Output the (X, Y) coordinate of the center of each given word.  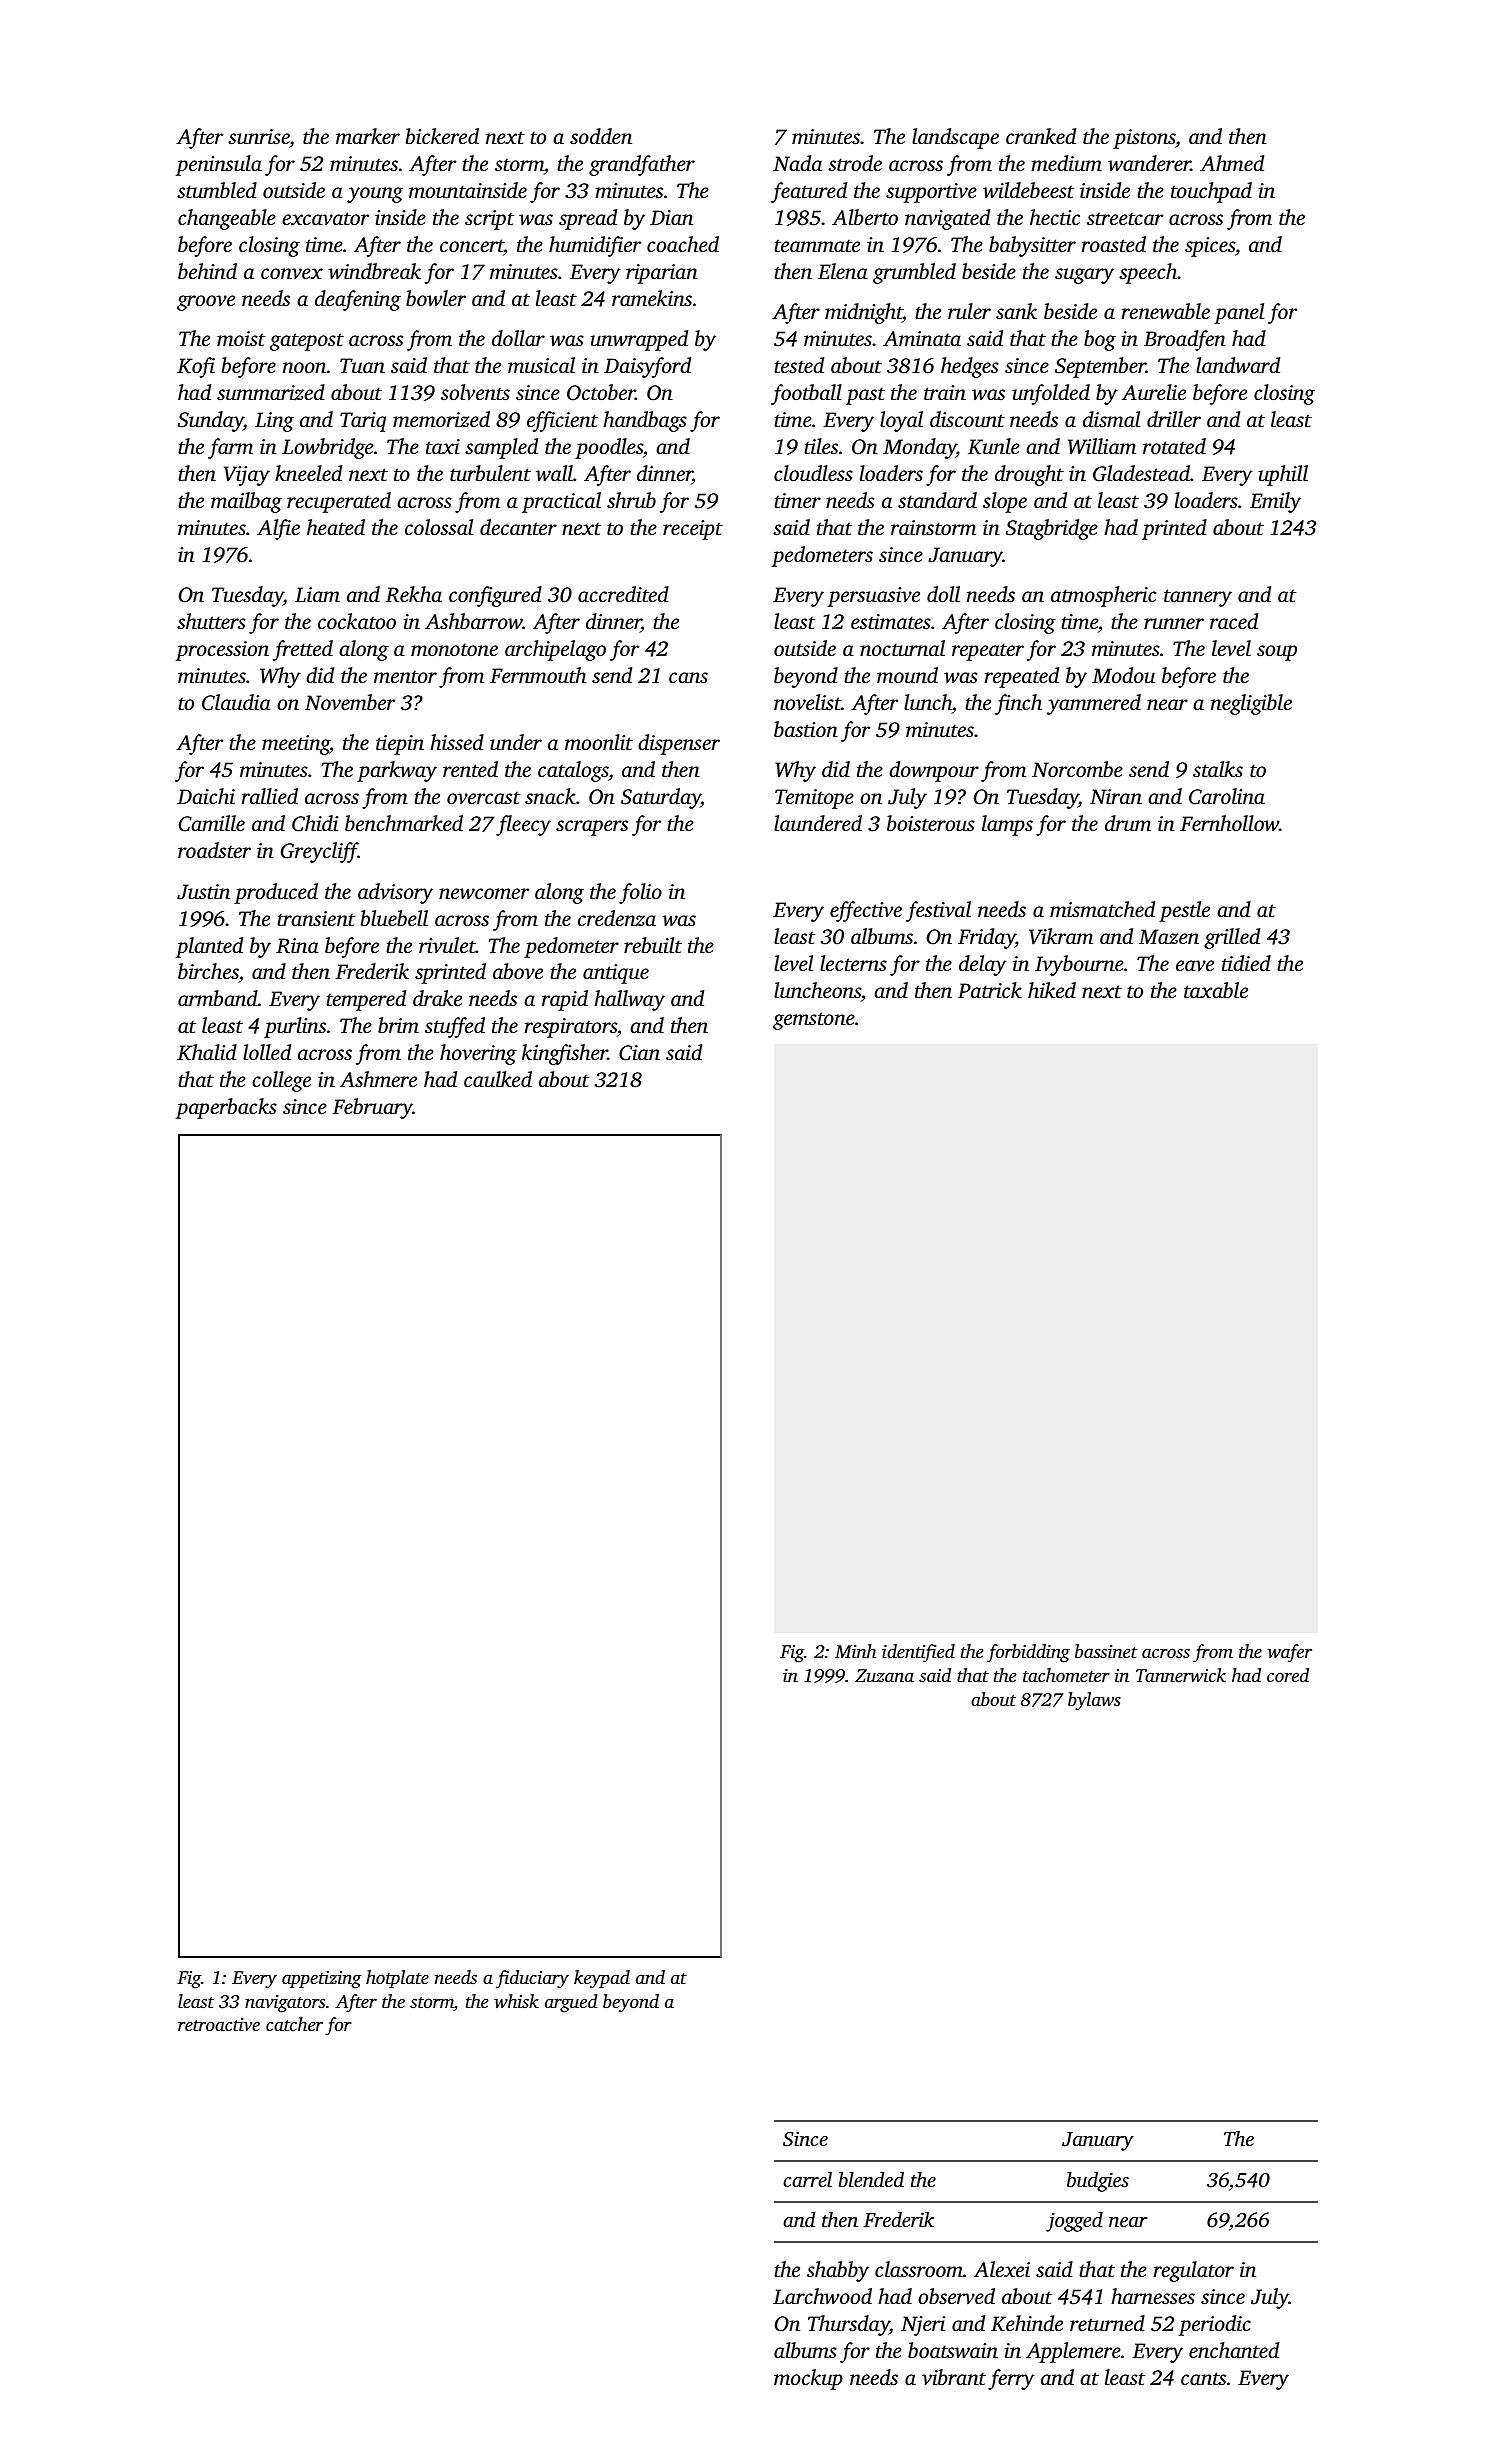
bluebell (394, 918)
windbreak (374, 271)
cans (688, 677)
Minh (855, 1651)
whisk (516, 2001)
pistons (1144, 139)
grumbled (914, 273)
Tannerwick (1181, 1675)
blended (871, 2179)
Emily (1275, 502)
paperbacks (226, 1108)
